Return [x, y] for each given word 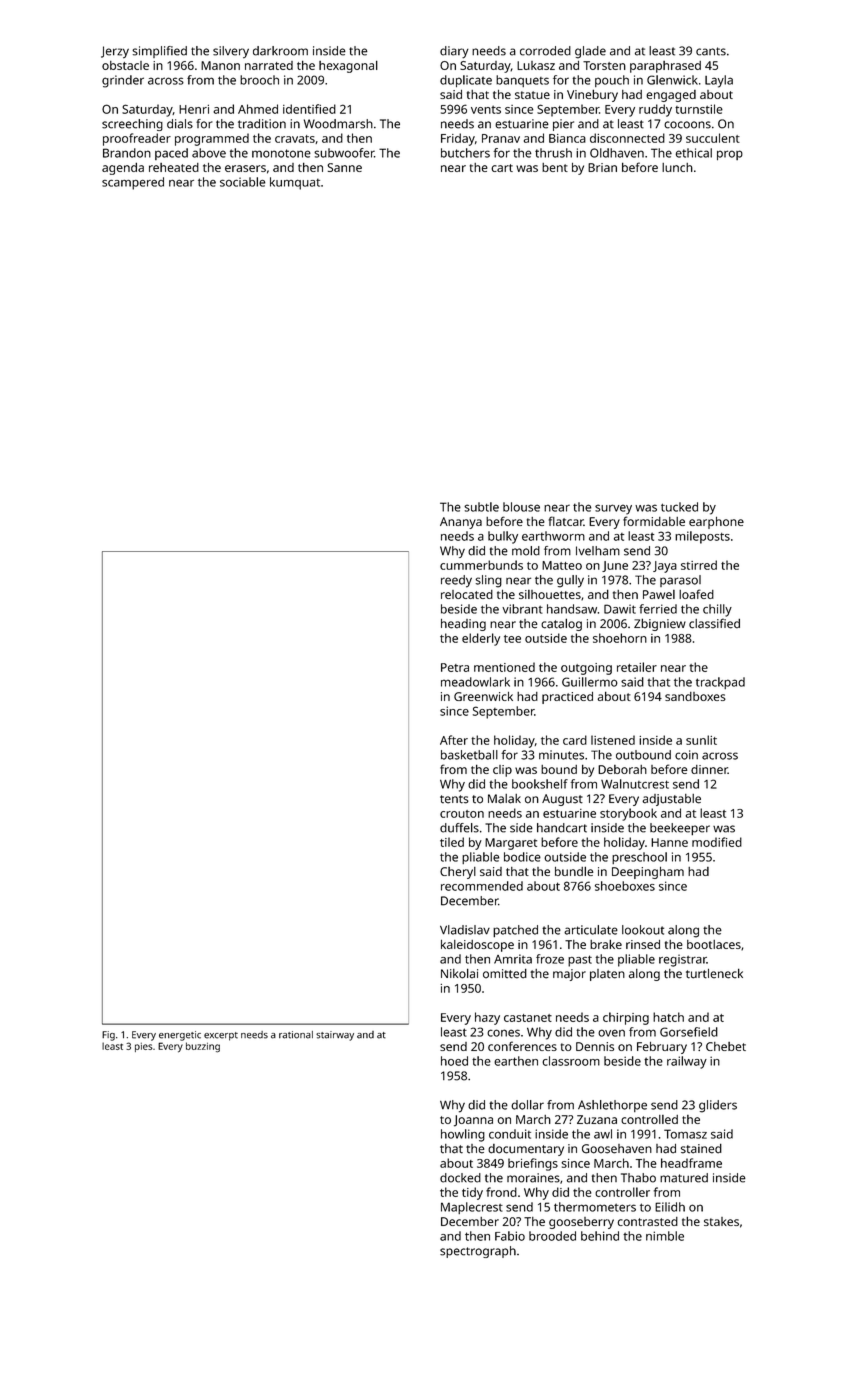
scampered [133, 183]
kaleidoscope [477, 946]
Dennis [595, 1046]
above [209, 153]
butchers [465, 153]
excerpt [221, 1036]
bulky [503, 537]
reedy [456, 581]
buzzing [203, 1047]
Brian [602, 167]
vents [486, 109]
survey [613, 509]
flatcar [566, 521]
